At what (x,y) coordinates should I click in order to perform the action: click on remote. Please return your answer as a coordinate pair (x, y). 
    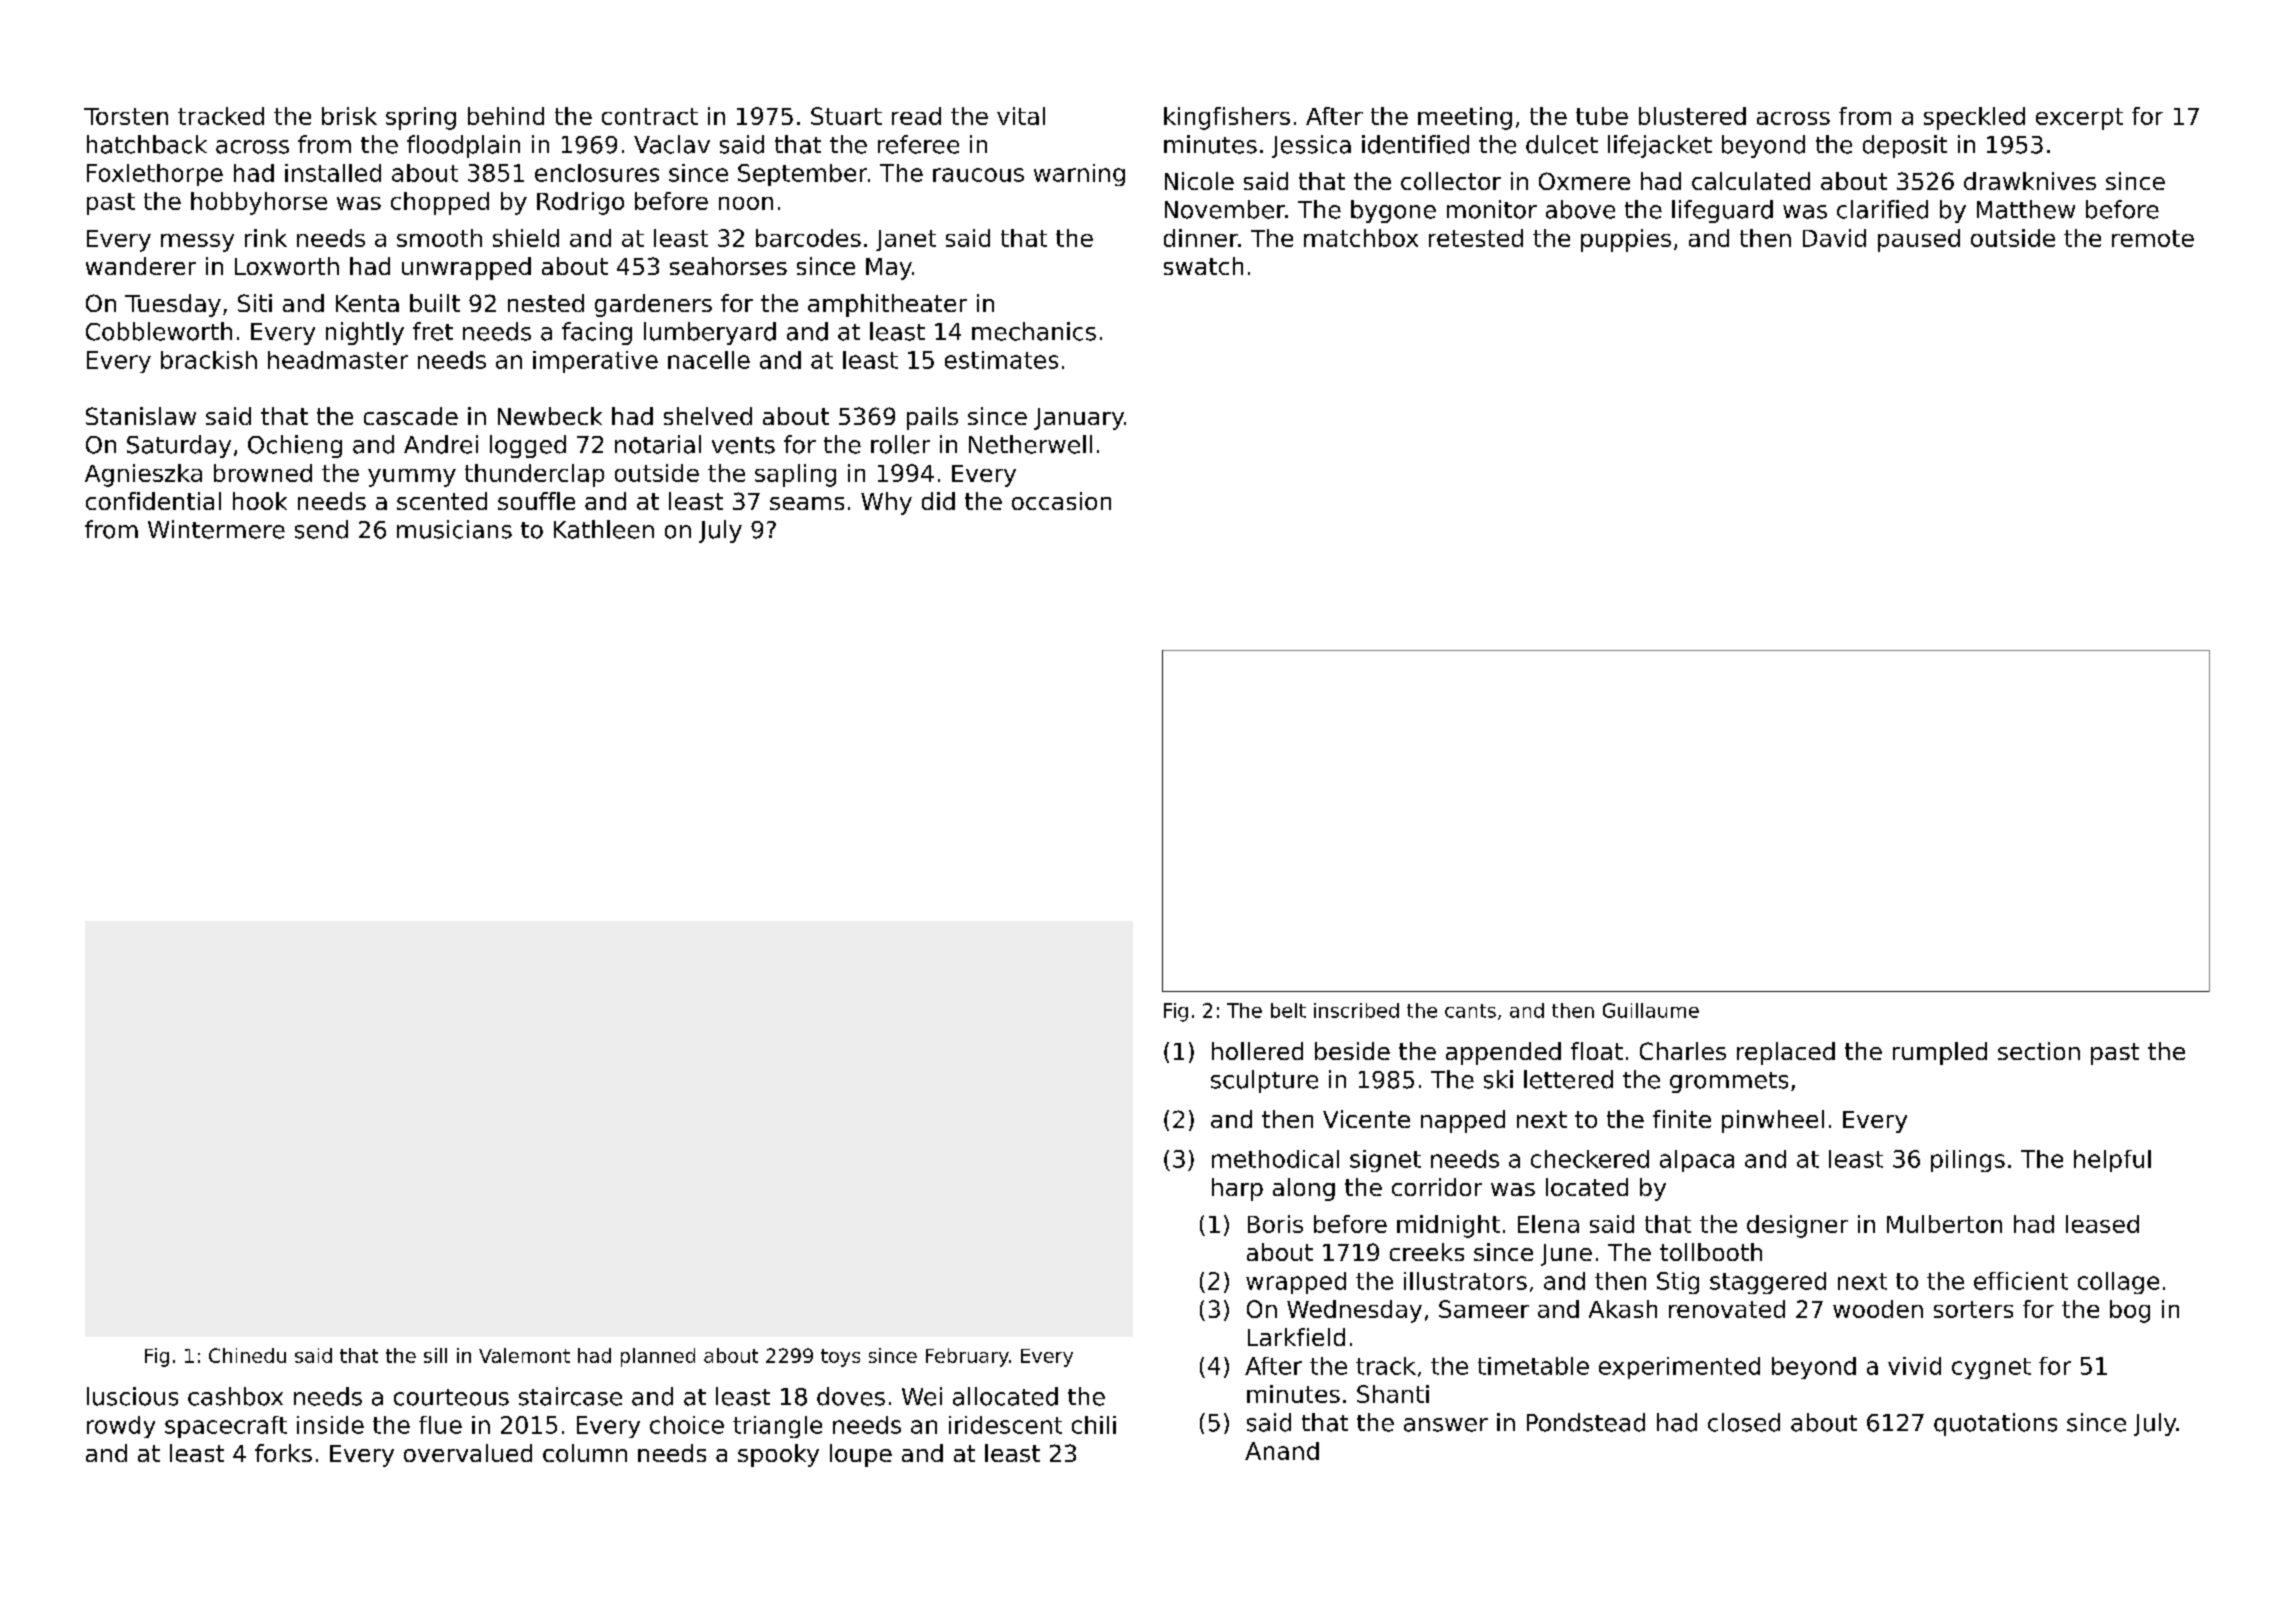
    Looking at the image, I should click on (2153, 238).
